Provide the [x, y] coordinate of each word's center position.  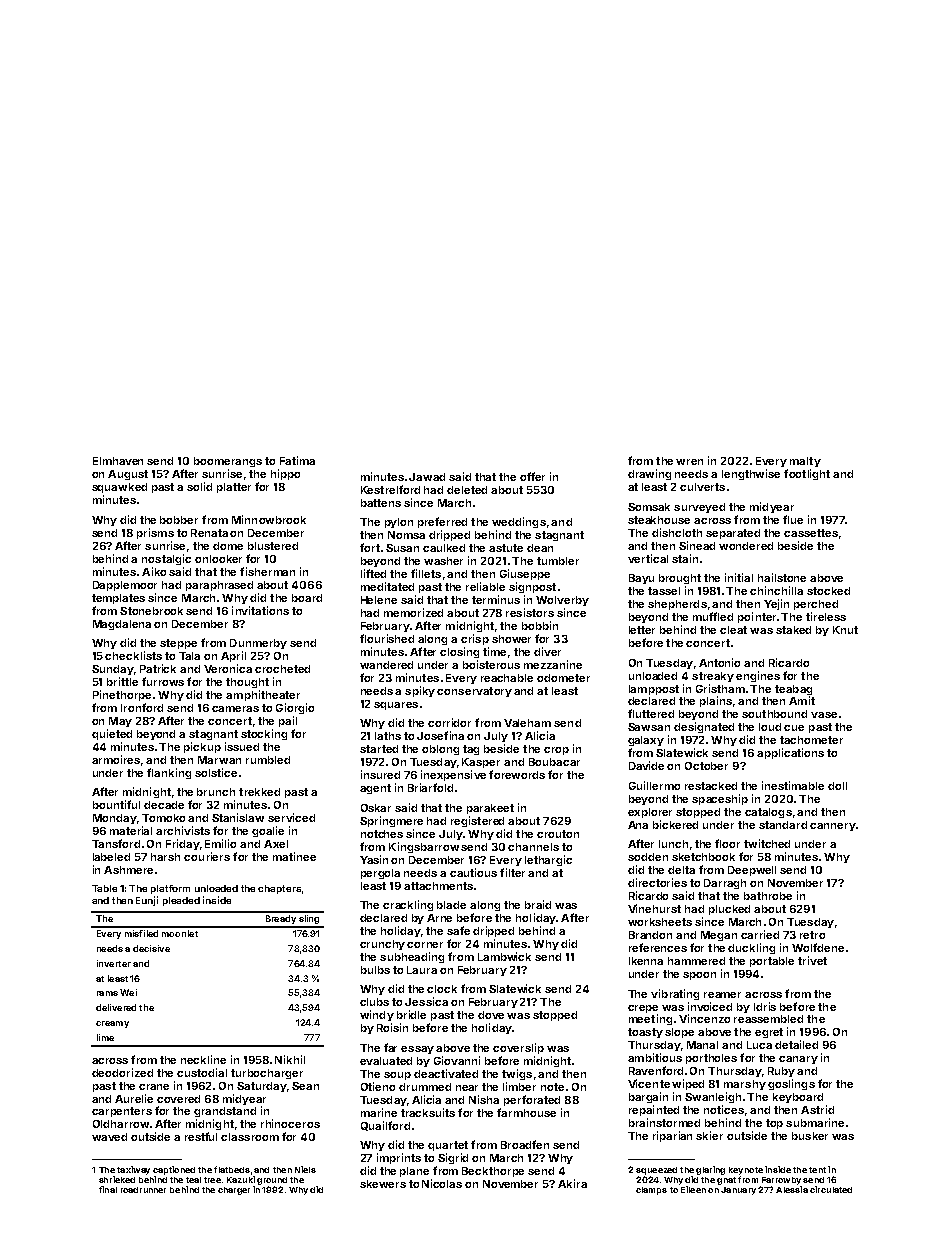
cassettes [811, 533]
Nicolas [442, 1183]
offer [532, 476]
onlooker [218, 559]
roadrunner [143, 1190]
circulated [831, 1189]
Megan [719, 936]
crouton [558, 834]
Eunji [147, 901]
